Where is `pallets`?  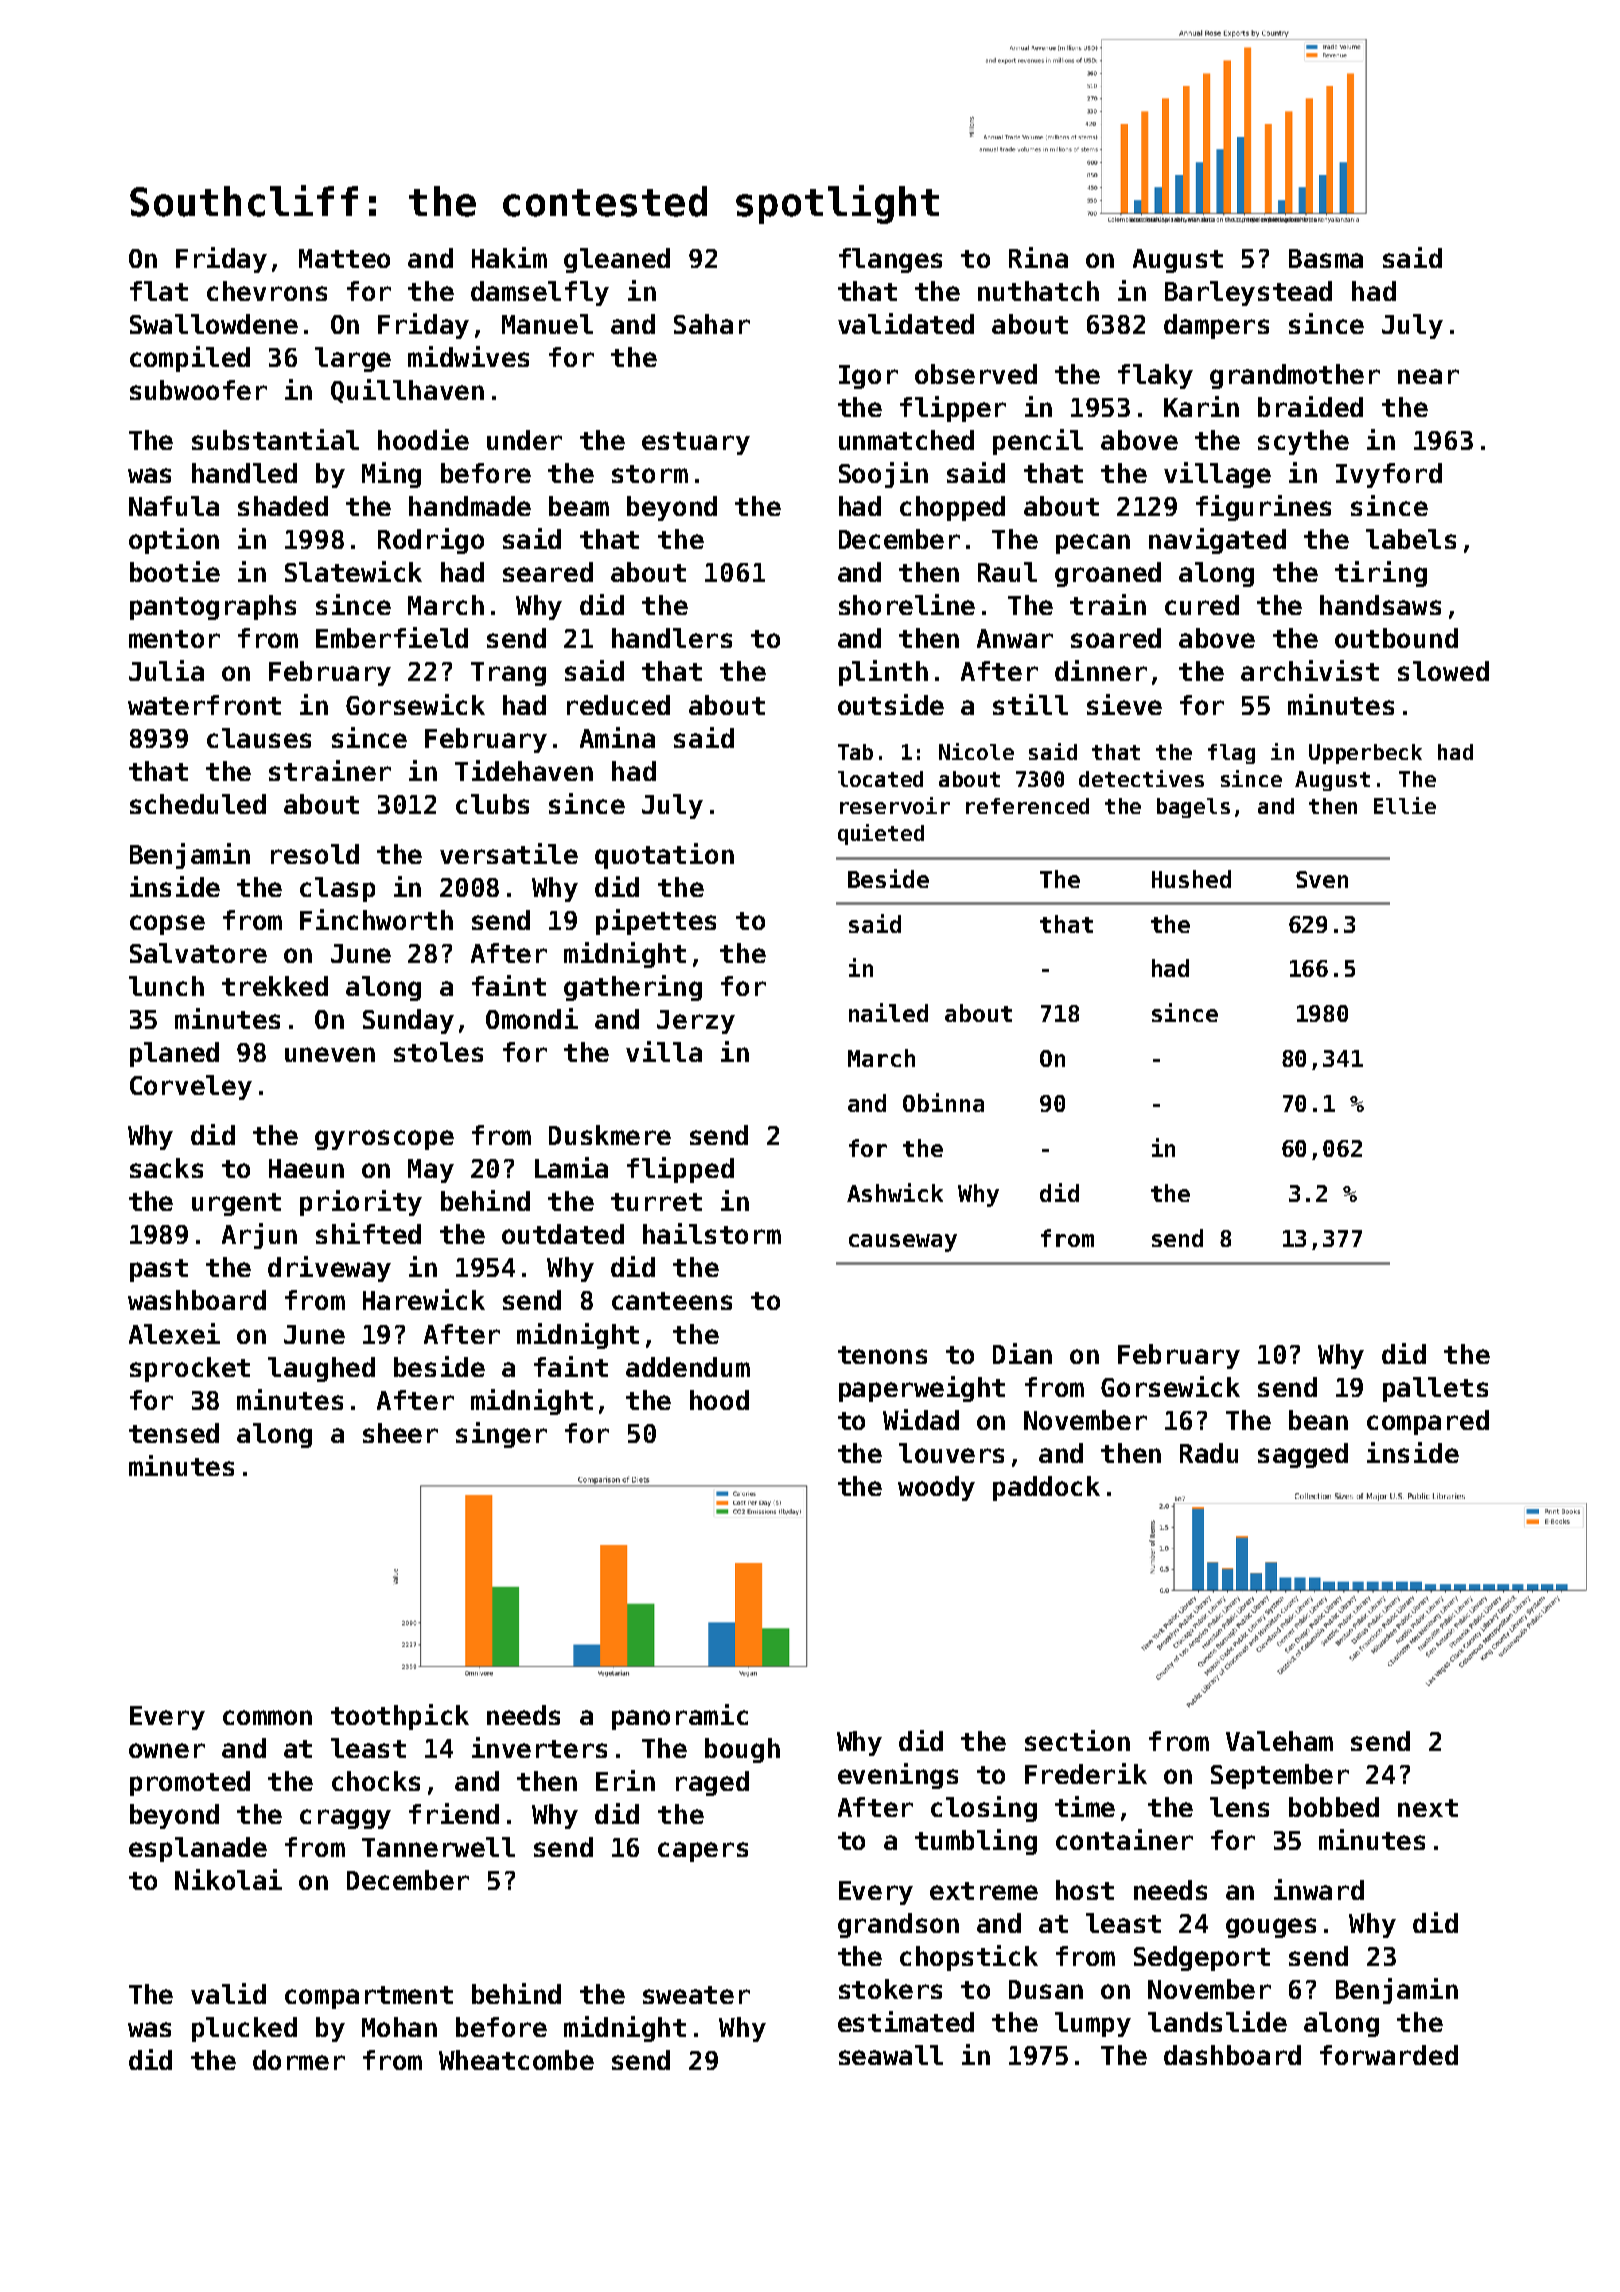 pallets is located at coordinates (1435, 1389).
